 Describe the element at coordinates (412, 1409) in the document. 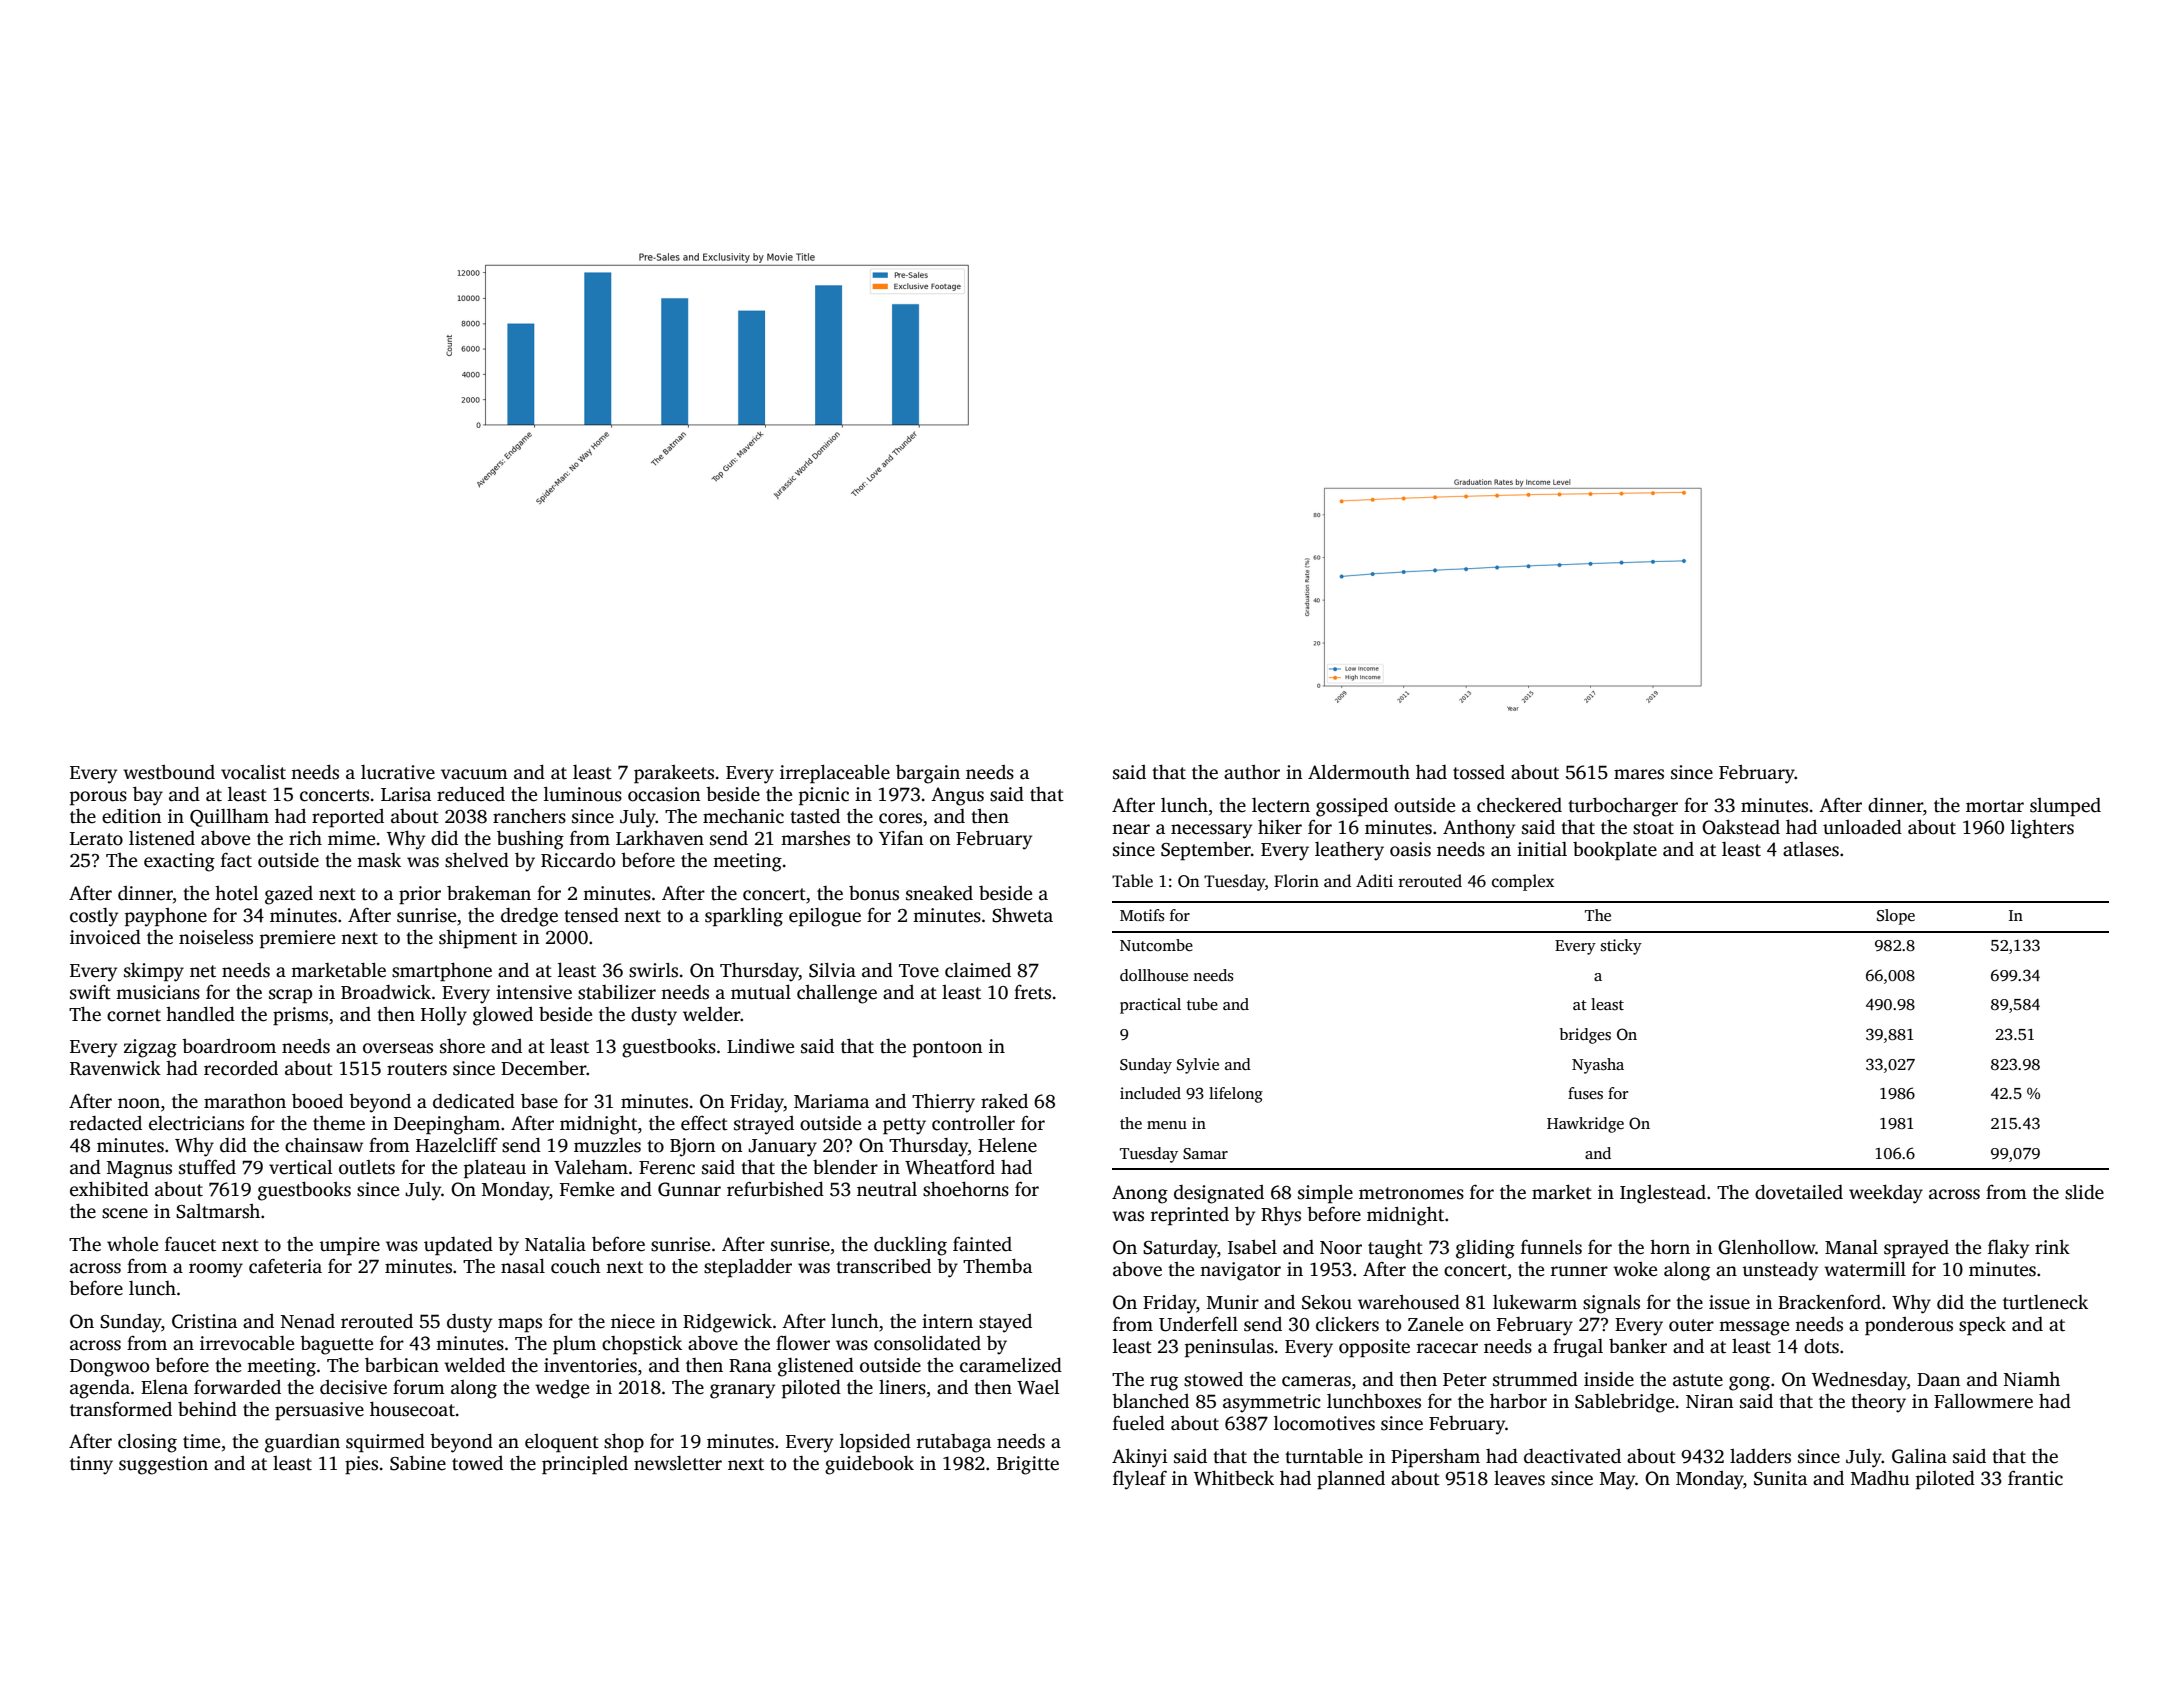

I see `housecoat` at that location.
